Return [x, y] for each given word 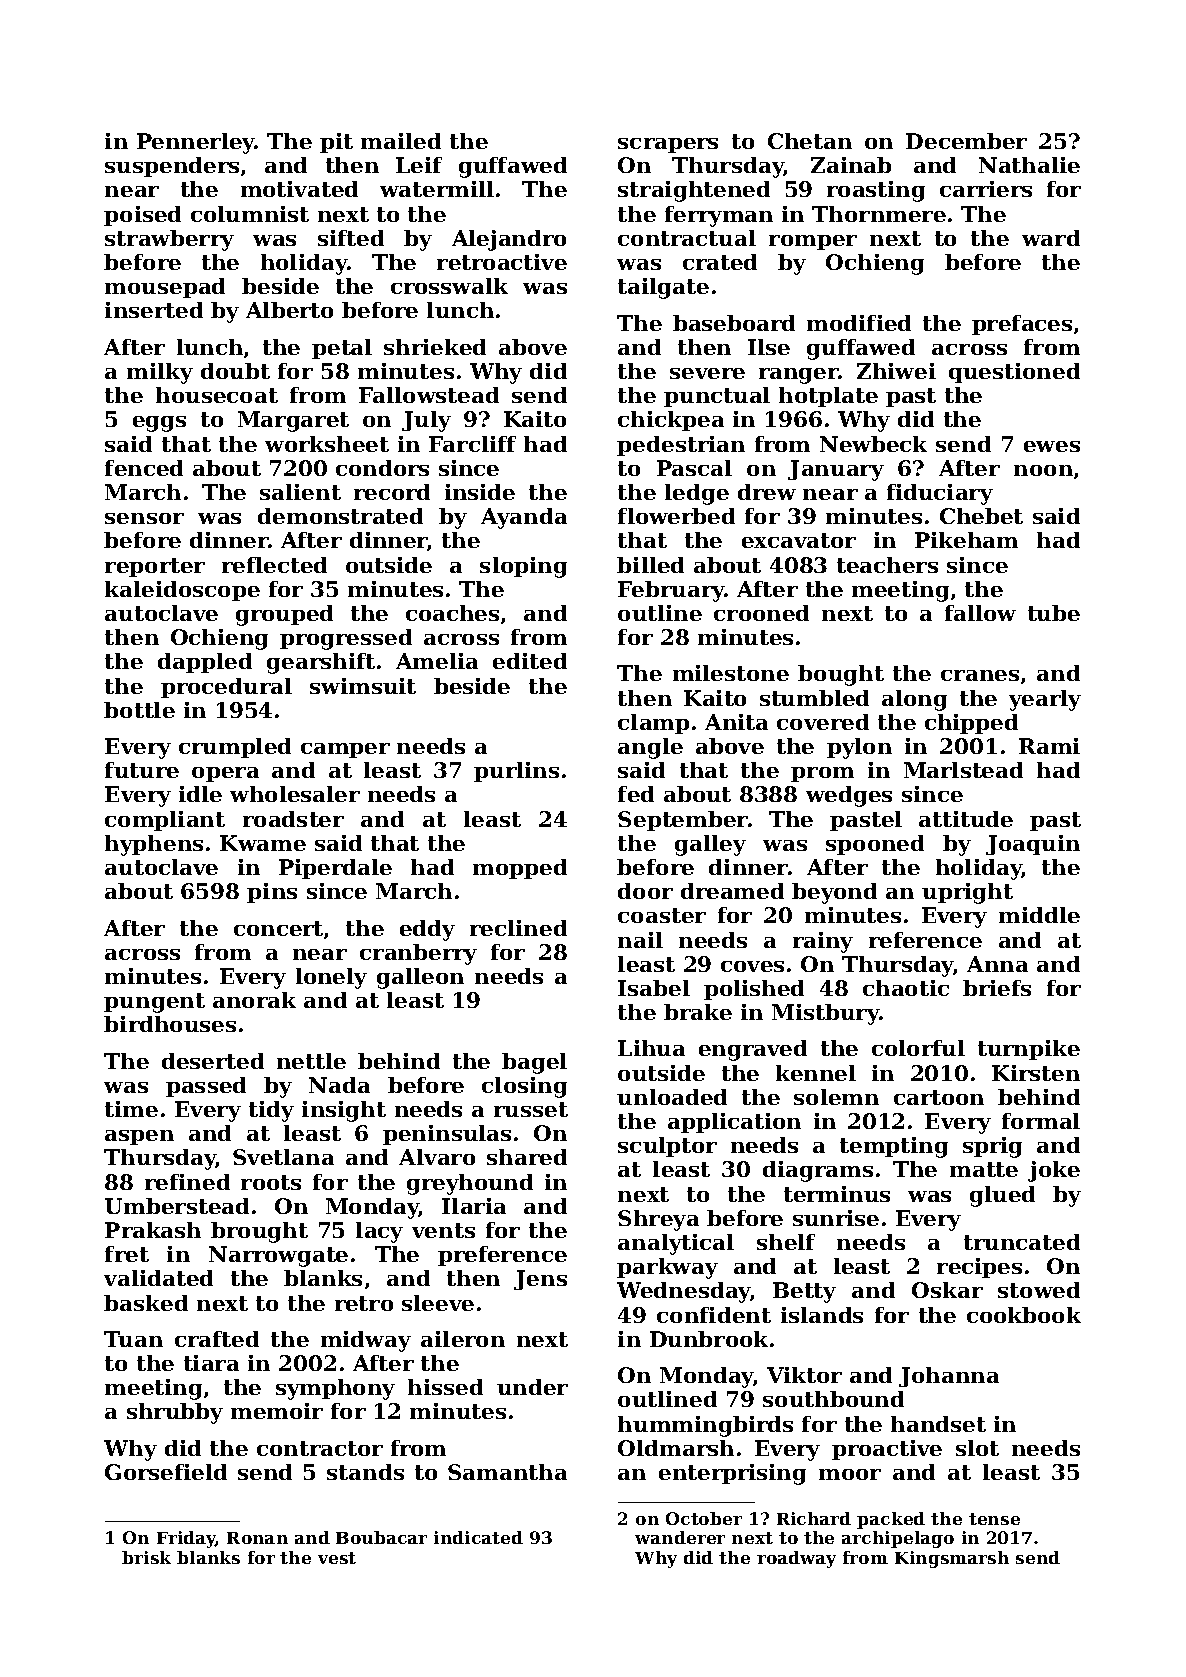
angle [650, 748]
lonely [331, 978]
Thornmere [879, 214]
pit [336, 143]
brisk [146, 1557]
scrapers [668, 145]
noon [1043, 470]
